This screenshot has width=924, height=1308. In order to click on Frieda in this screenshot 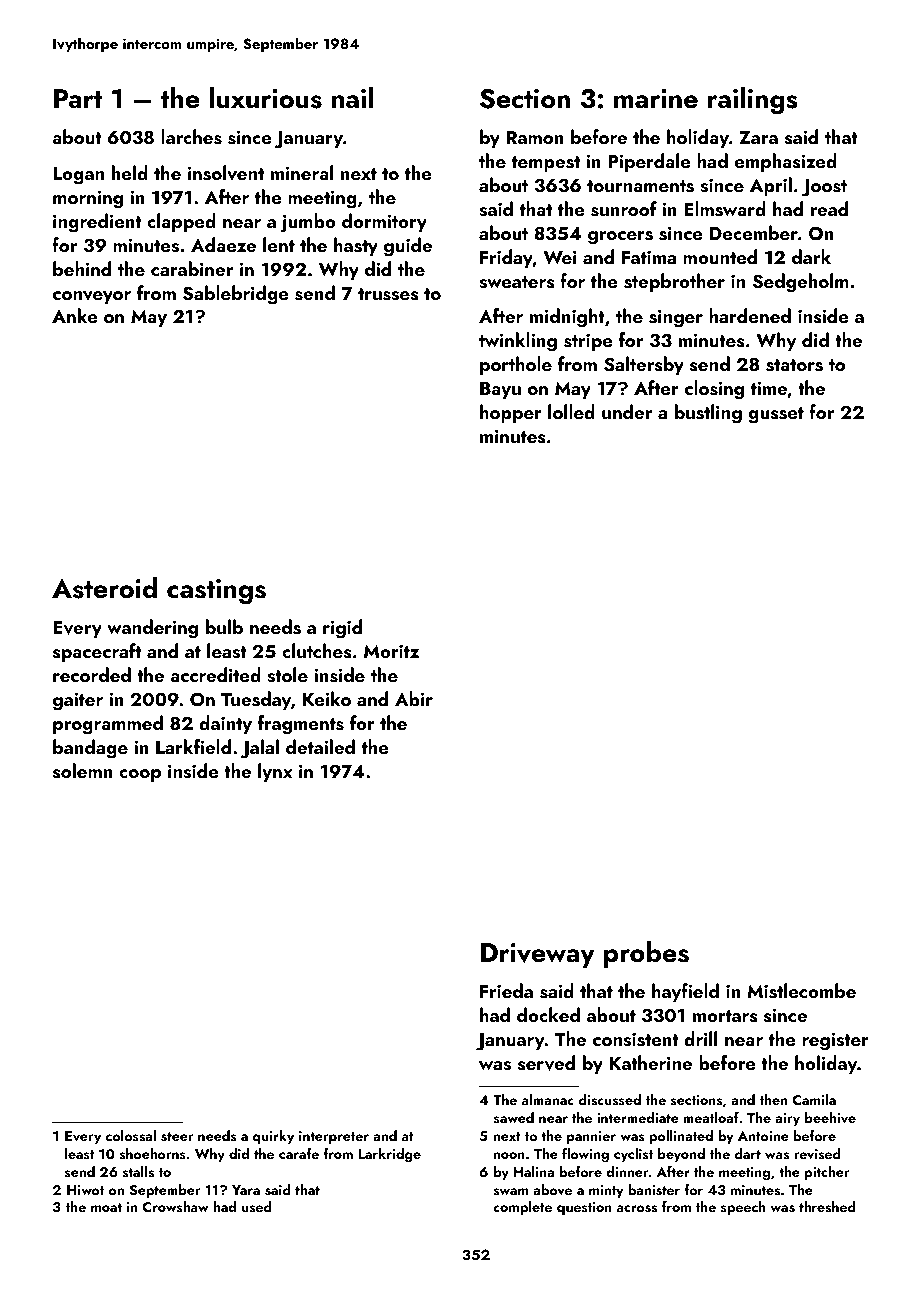, I will do `click(506, 990)`.
